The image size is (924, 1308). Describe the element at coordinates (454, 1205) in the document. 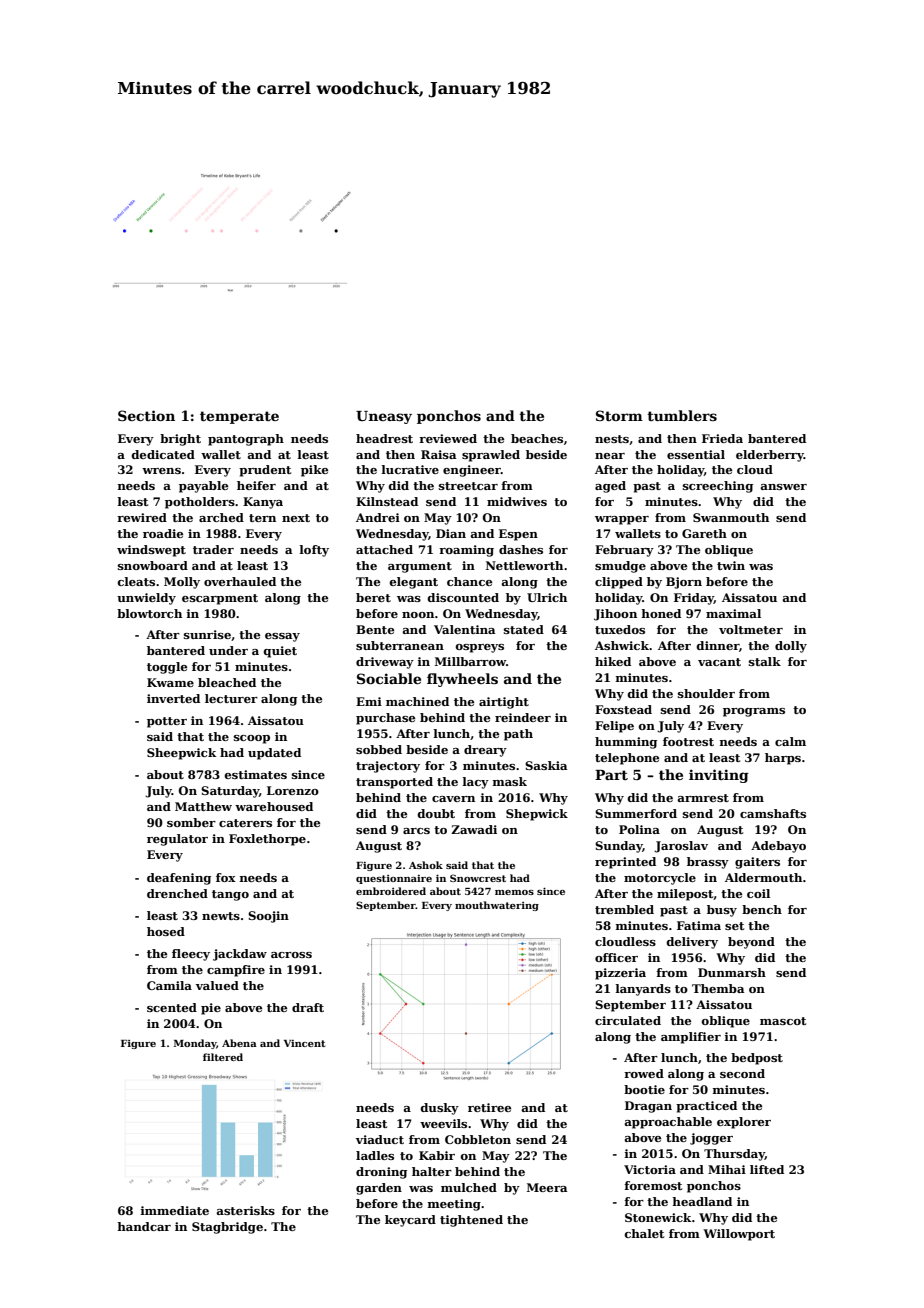

I see `meeting` at that location.
